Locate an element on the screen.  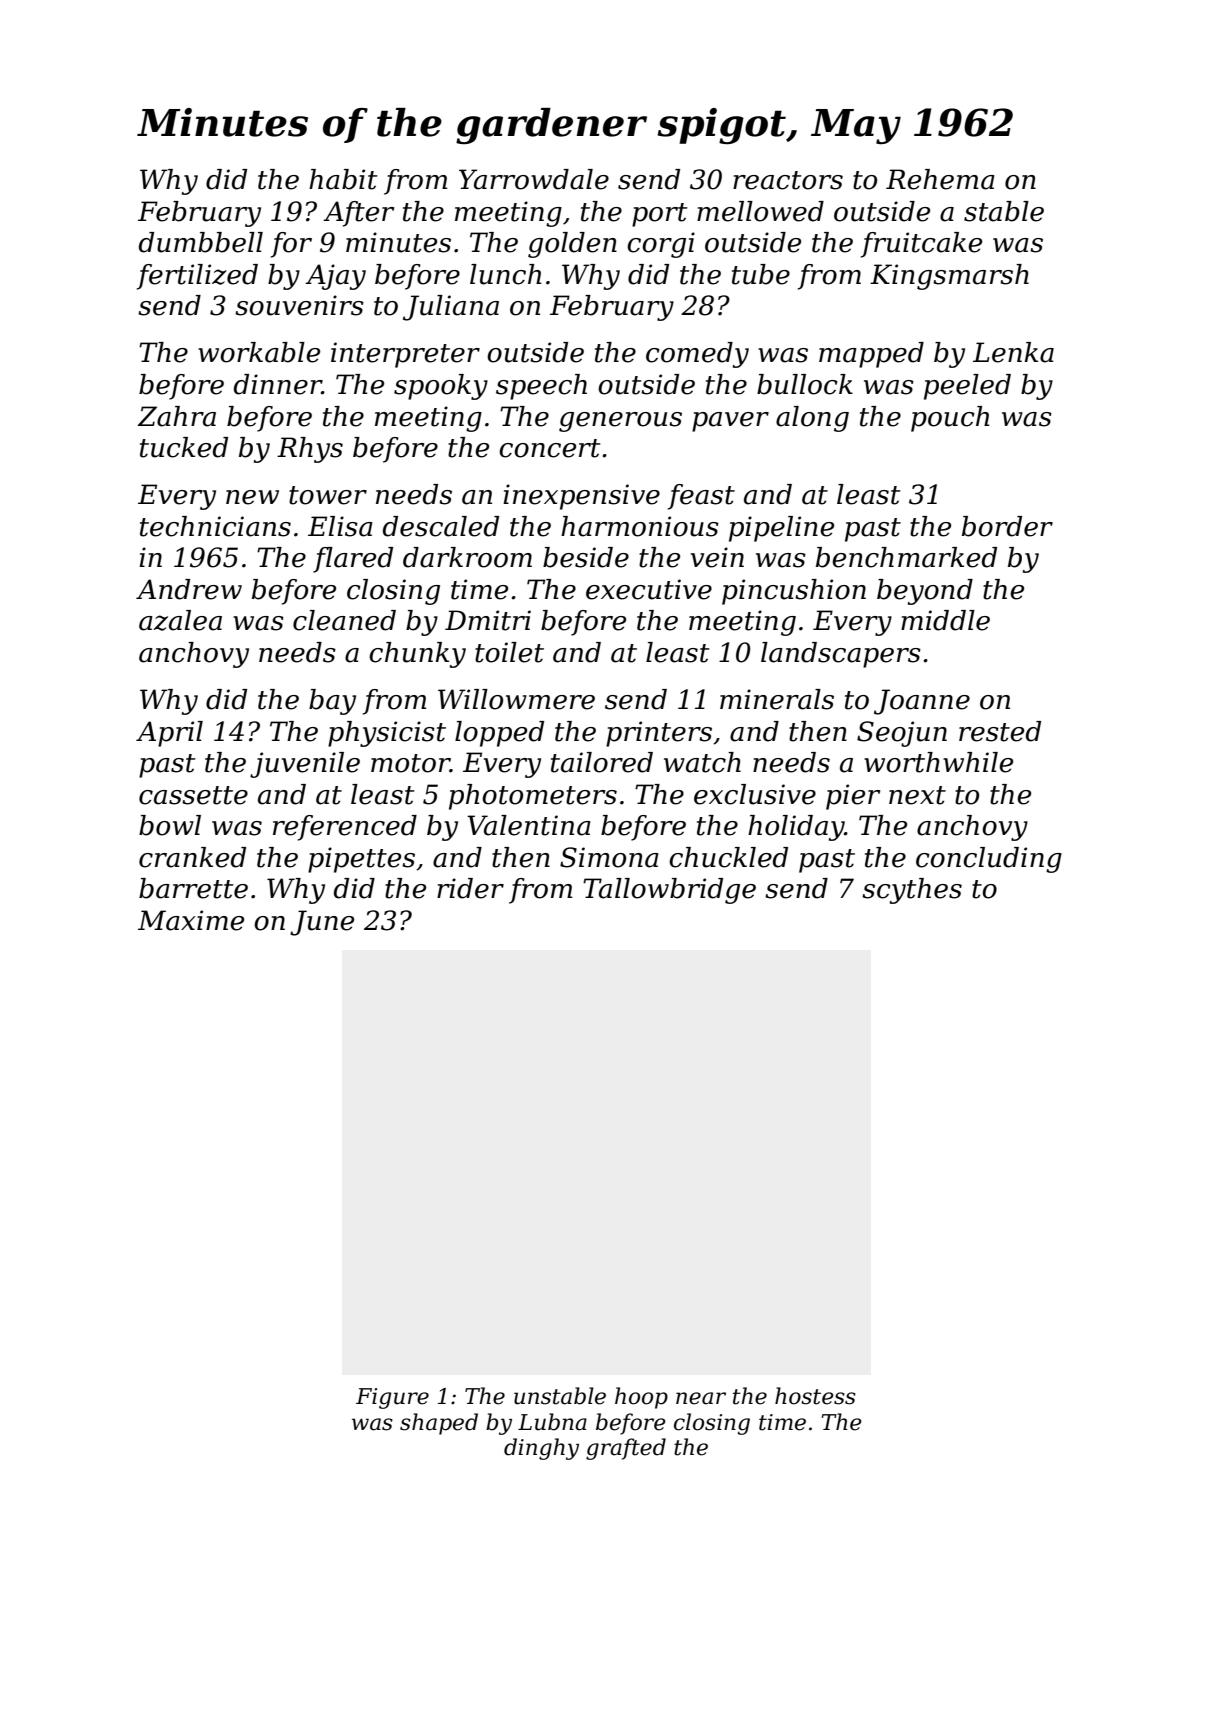
Lenka is located at coordinates (1013, 352).
